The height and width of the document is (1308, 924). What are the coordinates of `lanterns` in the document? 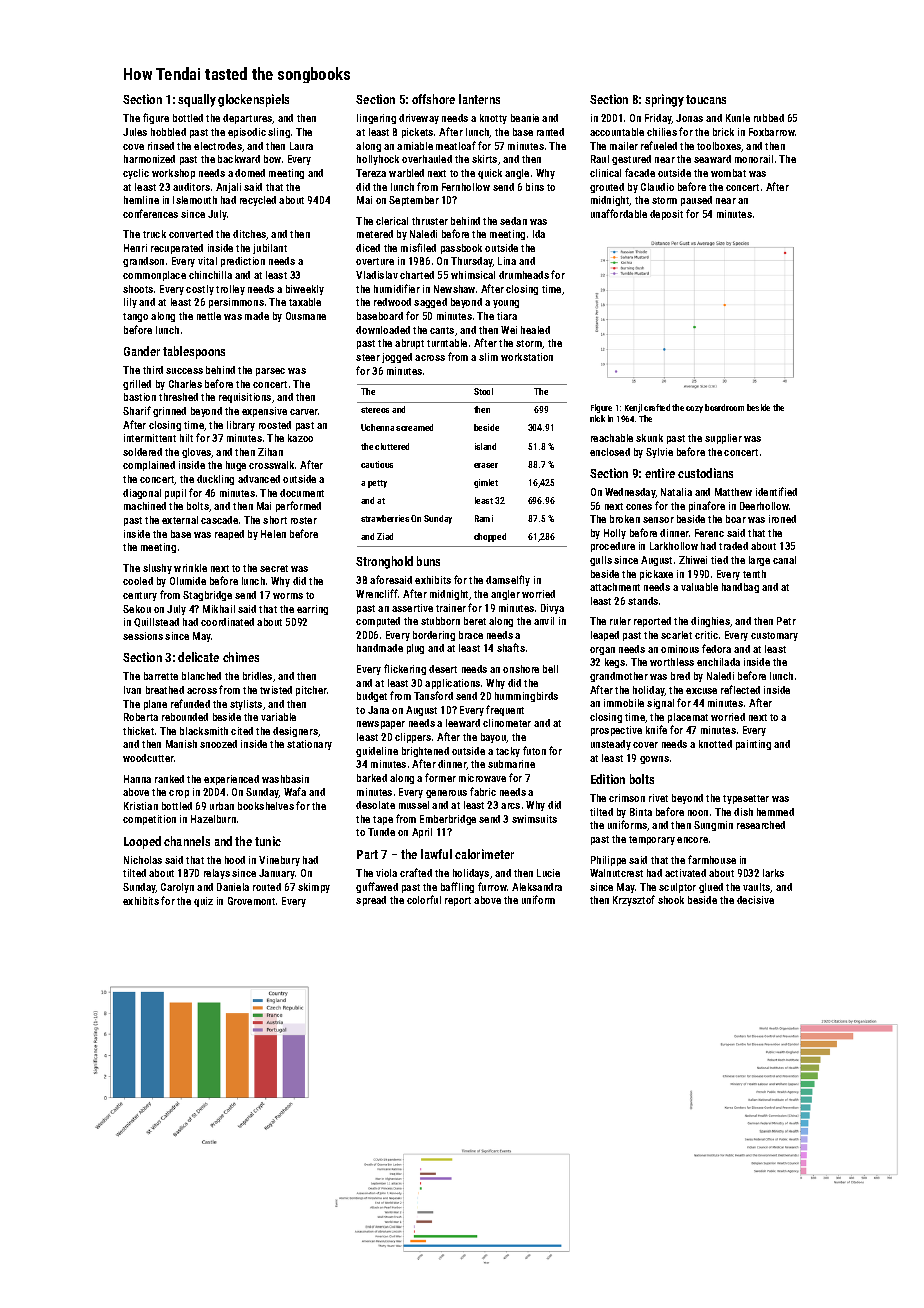 It's located at (479, 99).
